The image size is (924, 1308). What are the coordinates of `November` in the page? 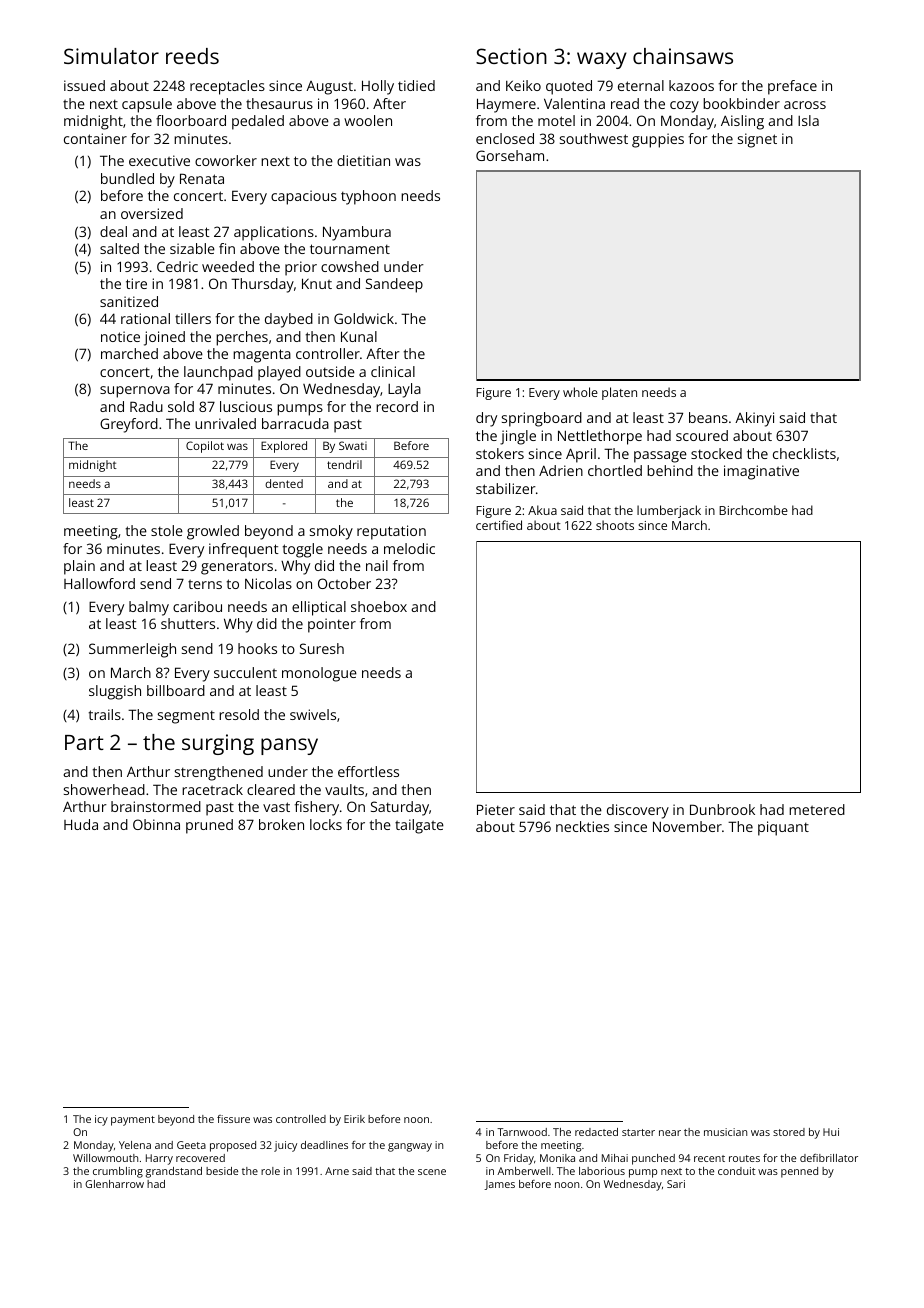 It's located at (687, 826).
